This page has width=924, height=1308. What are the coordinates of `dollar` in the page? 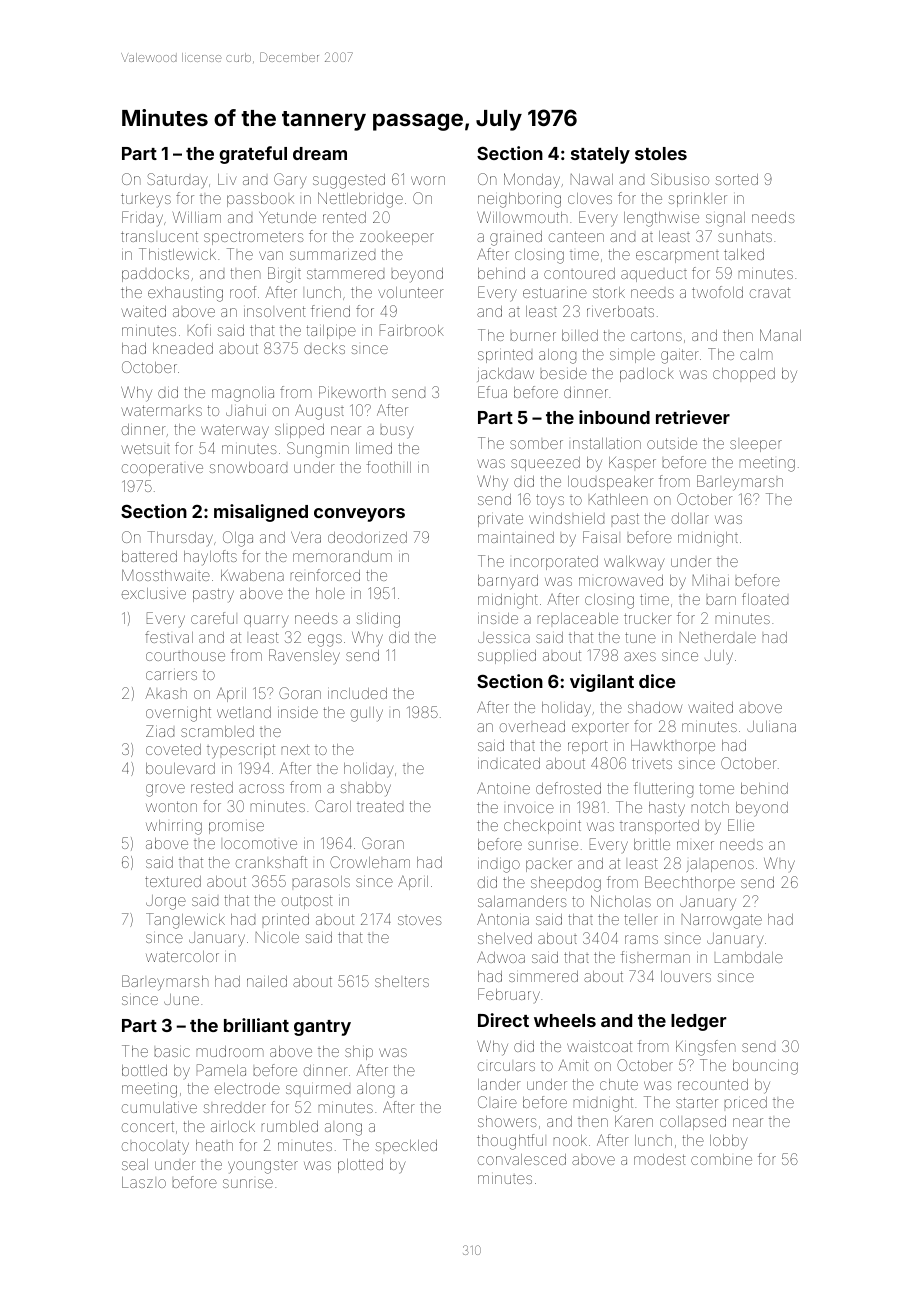 It's located at (690, 518).
